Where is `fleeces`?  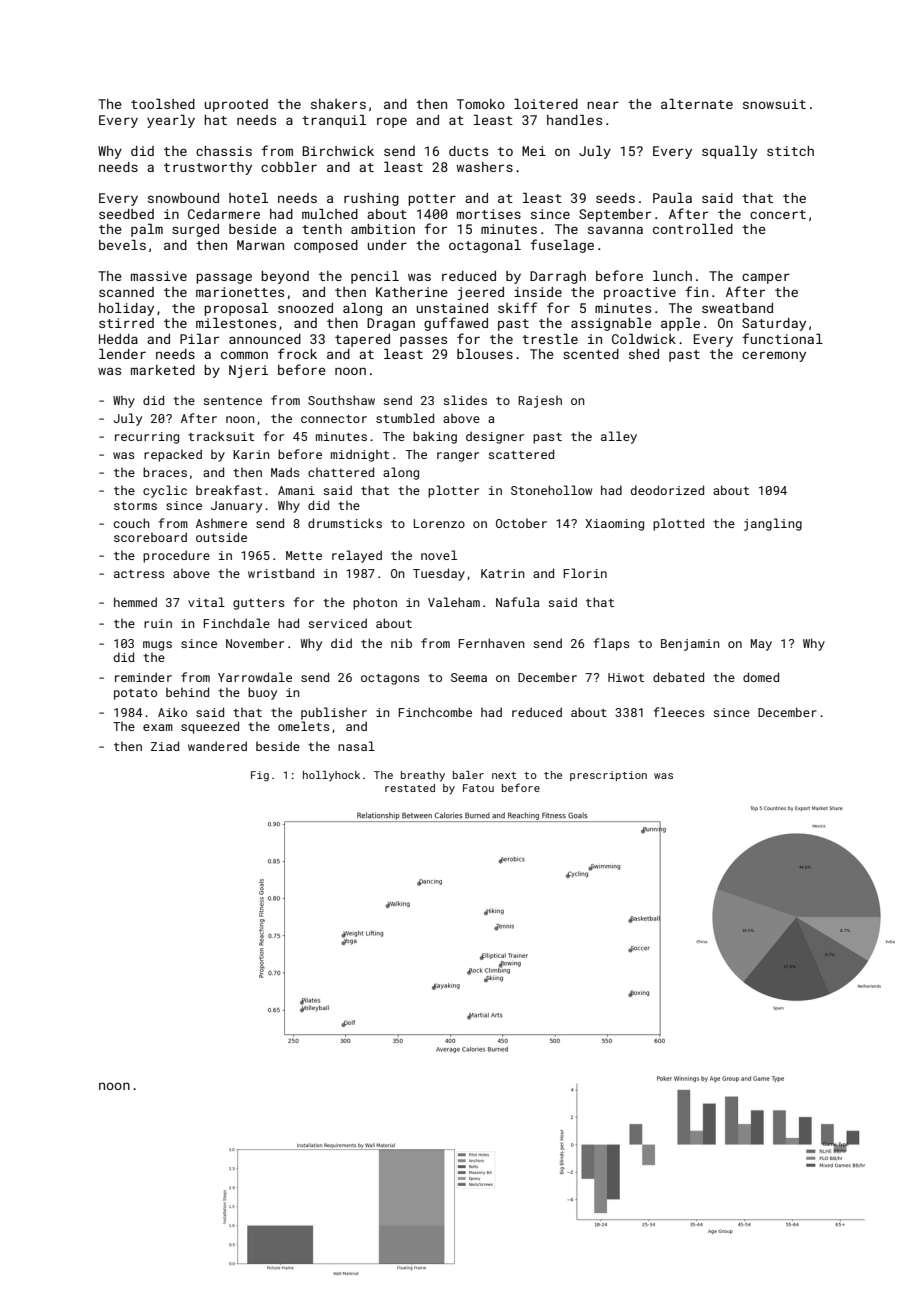
fleeces is located at coordinates (679, 712).
